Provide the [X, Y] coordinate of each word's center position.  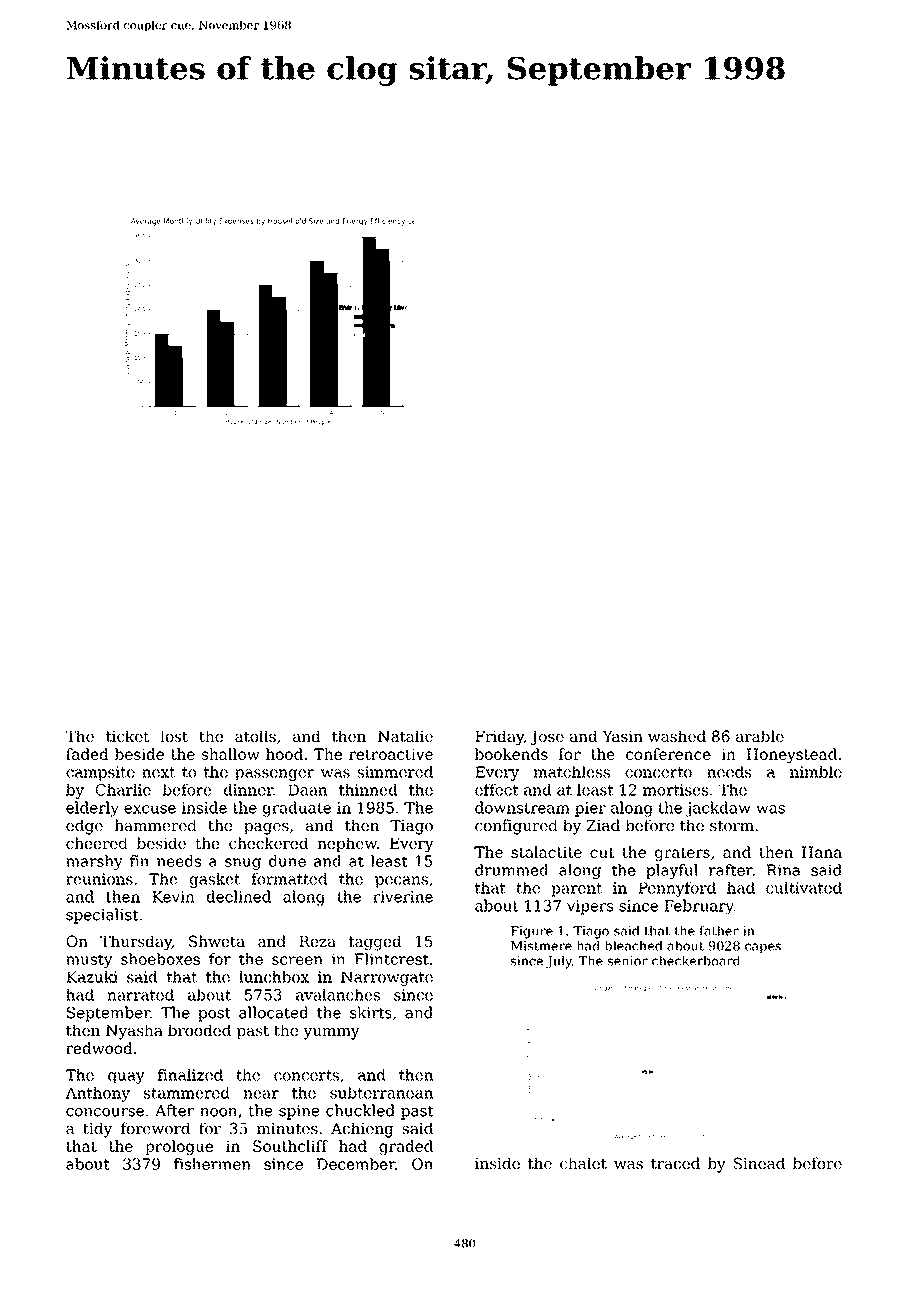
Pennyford [677, 889]
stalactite [546, 852]
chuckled [360, 1110]
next [158, 772]
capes [763, 948]
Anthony [97, 1094]
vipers [590, 907]
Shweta [217, 941]
